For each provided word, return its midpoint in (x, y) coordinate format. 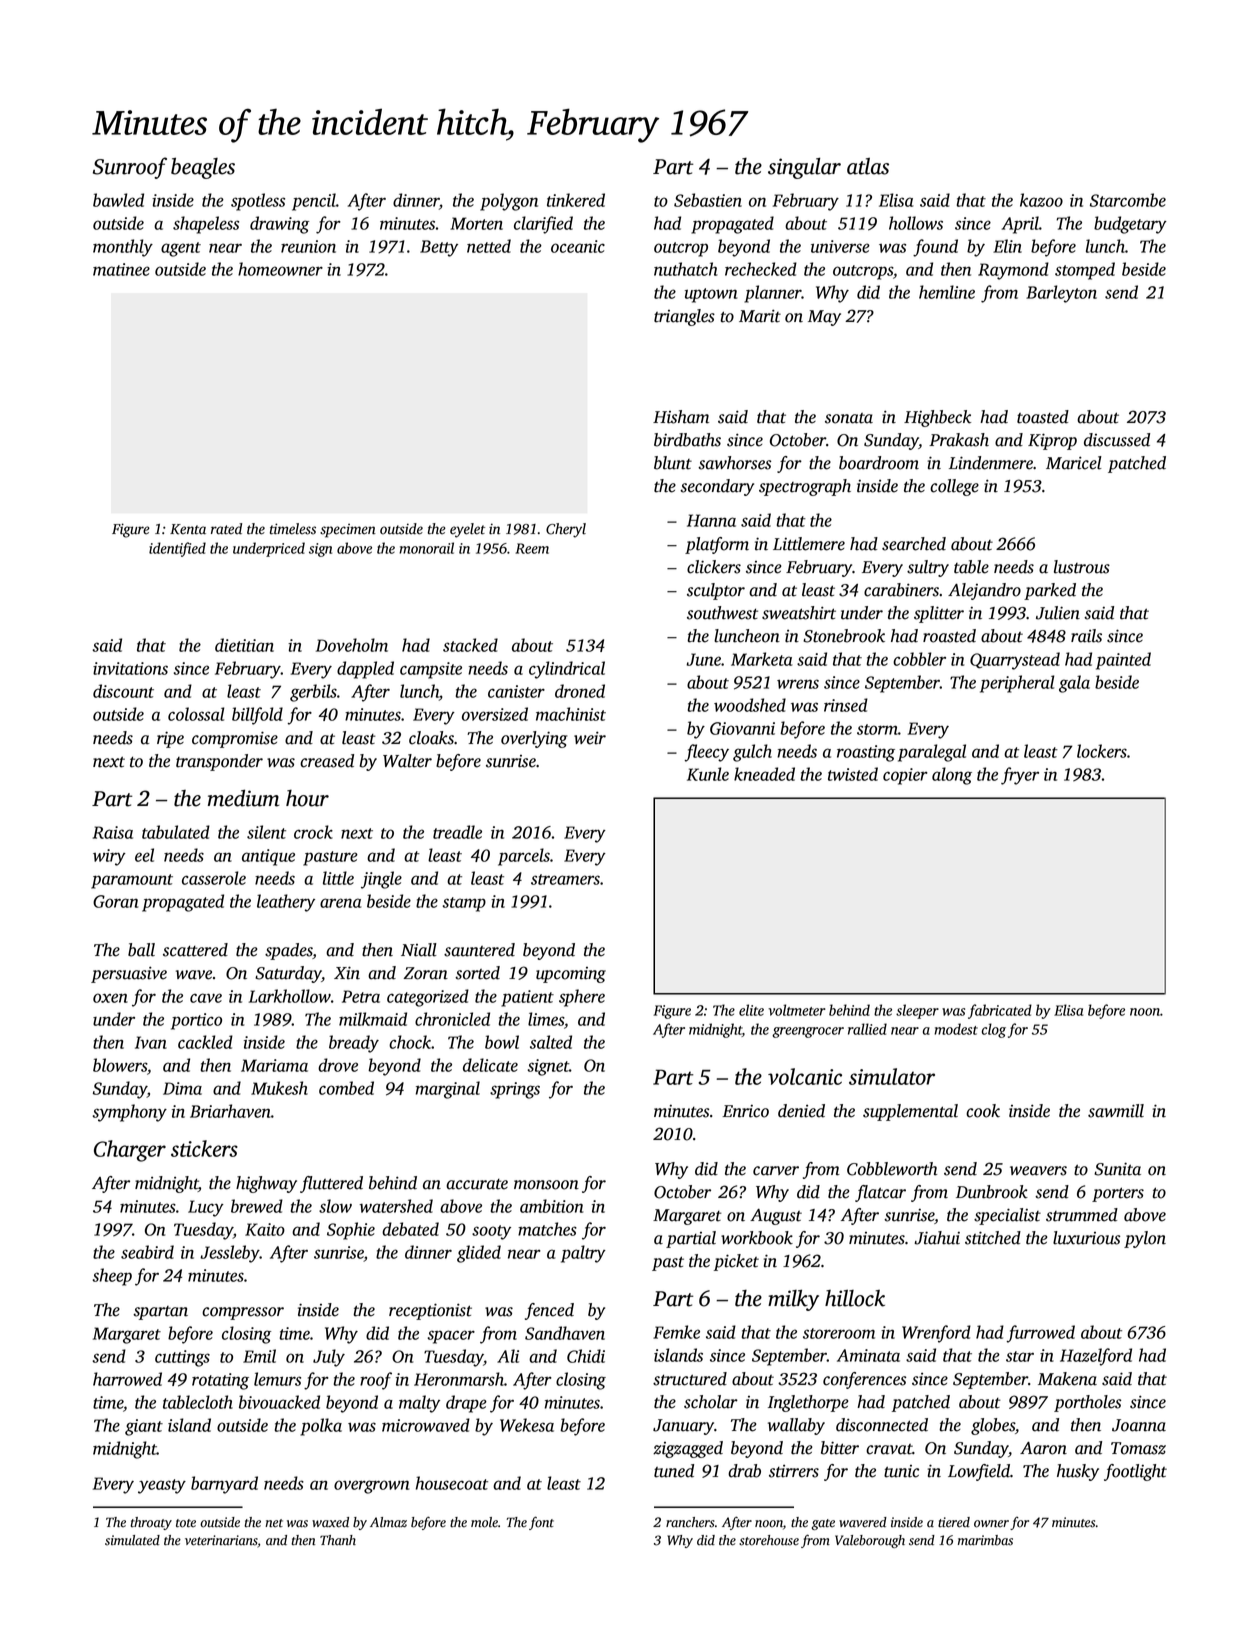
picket (736, 1262)
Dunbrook (992, 1192)
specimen (348, 531)
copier (905, 776)
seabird (147, 1252)
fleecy (706, 753)
